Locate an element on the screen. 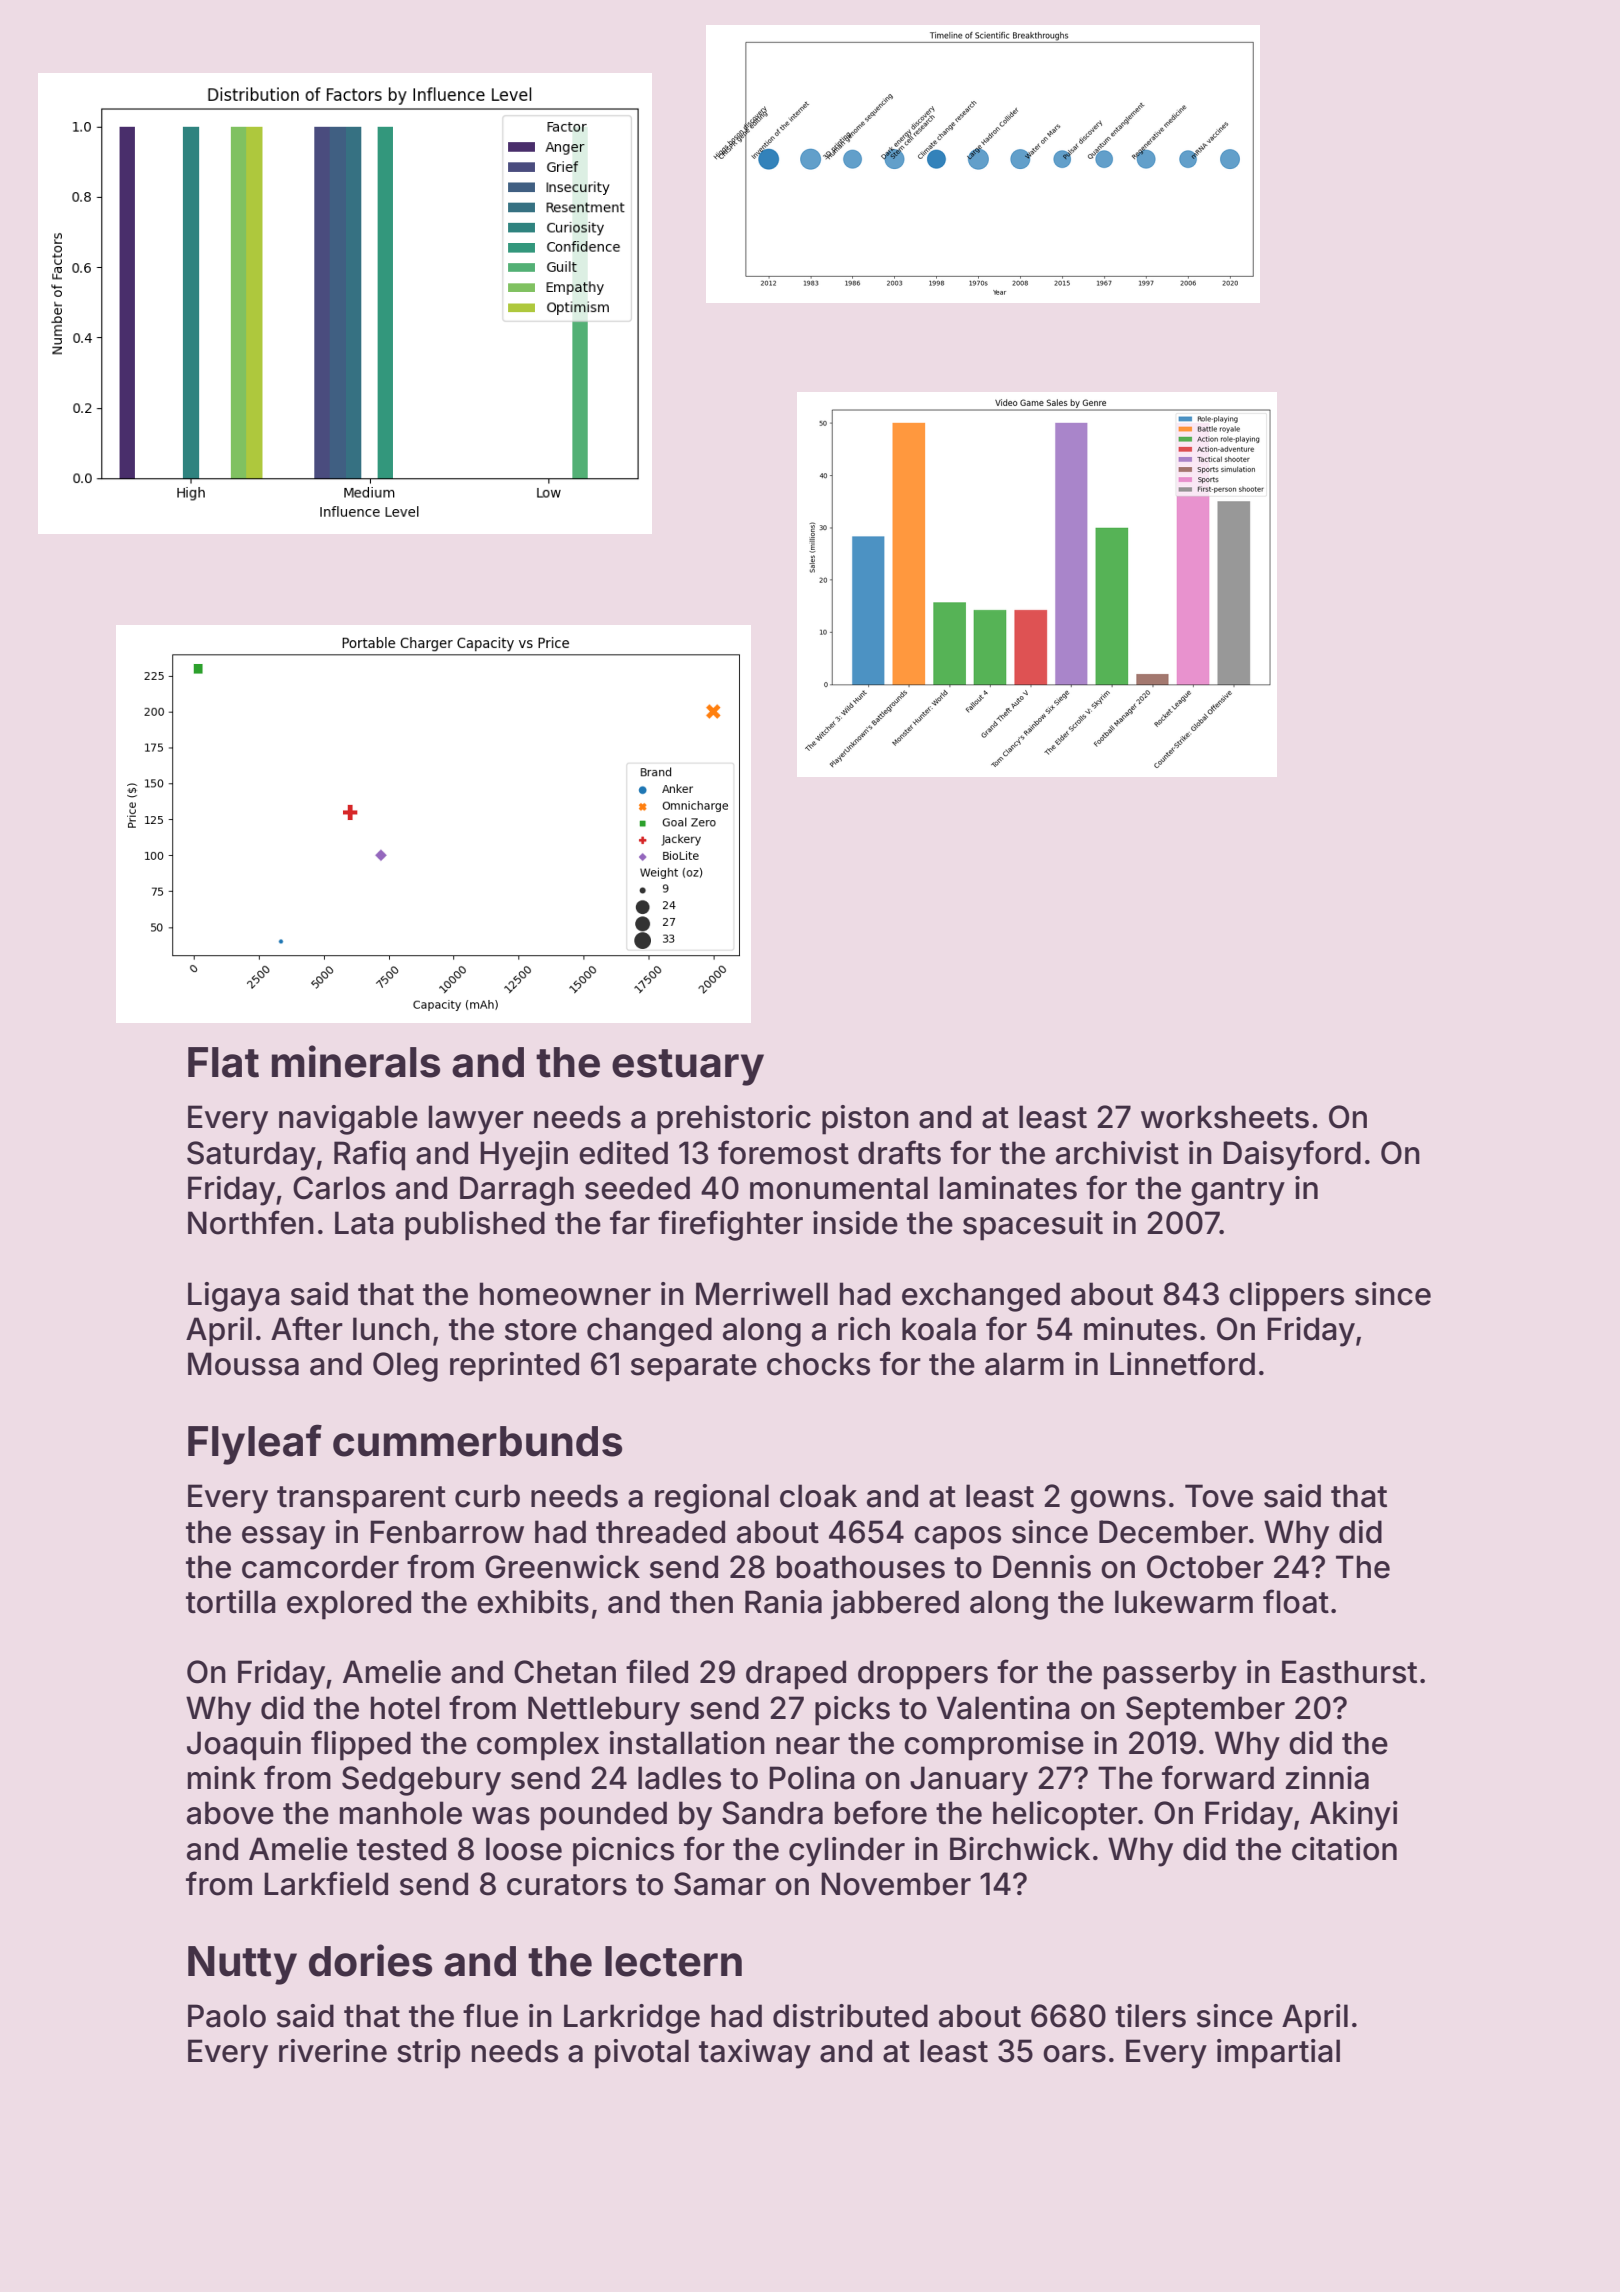 This screenshot has height=2292, width=1620. Ligaya is located at coordinates (234, 1297).
